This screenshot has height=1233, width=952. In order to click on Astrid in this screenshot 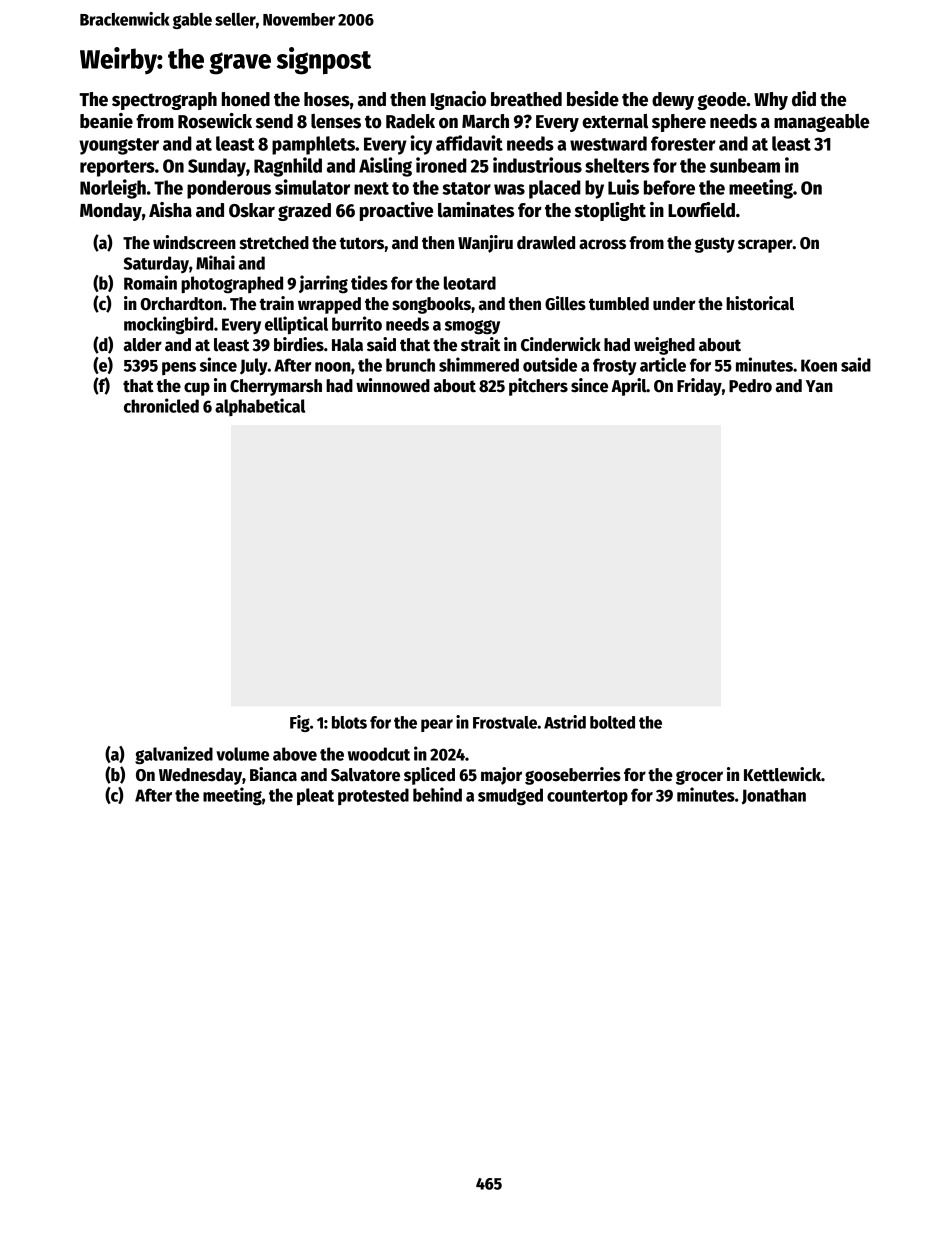, I will do `click(565, 722)`.
